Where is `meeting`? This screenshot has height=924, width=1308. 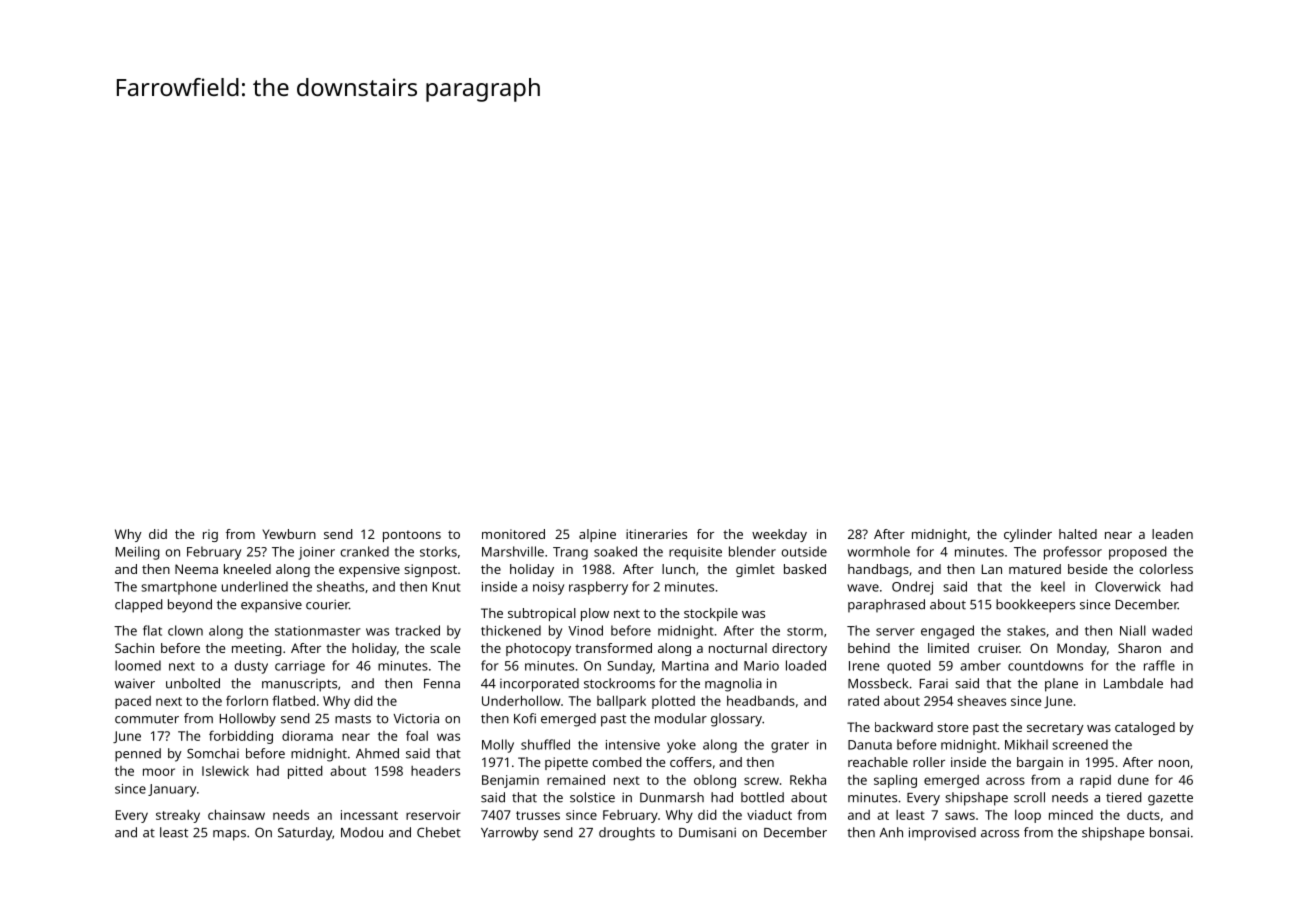 meeting is located at coordinates (257, 649).
